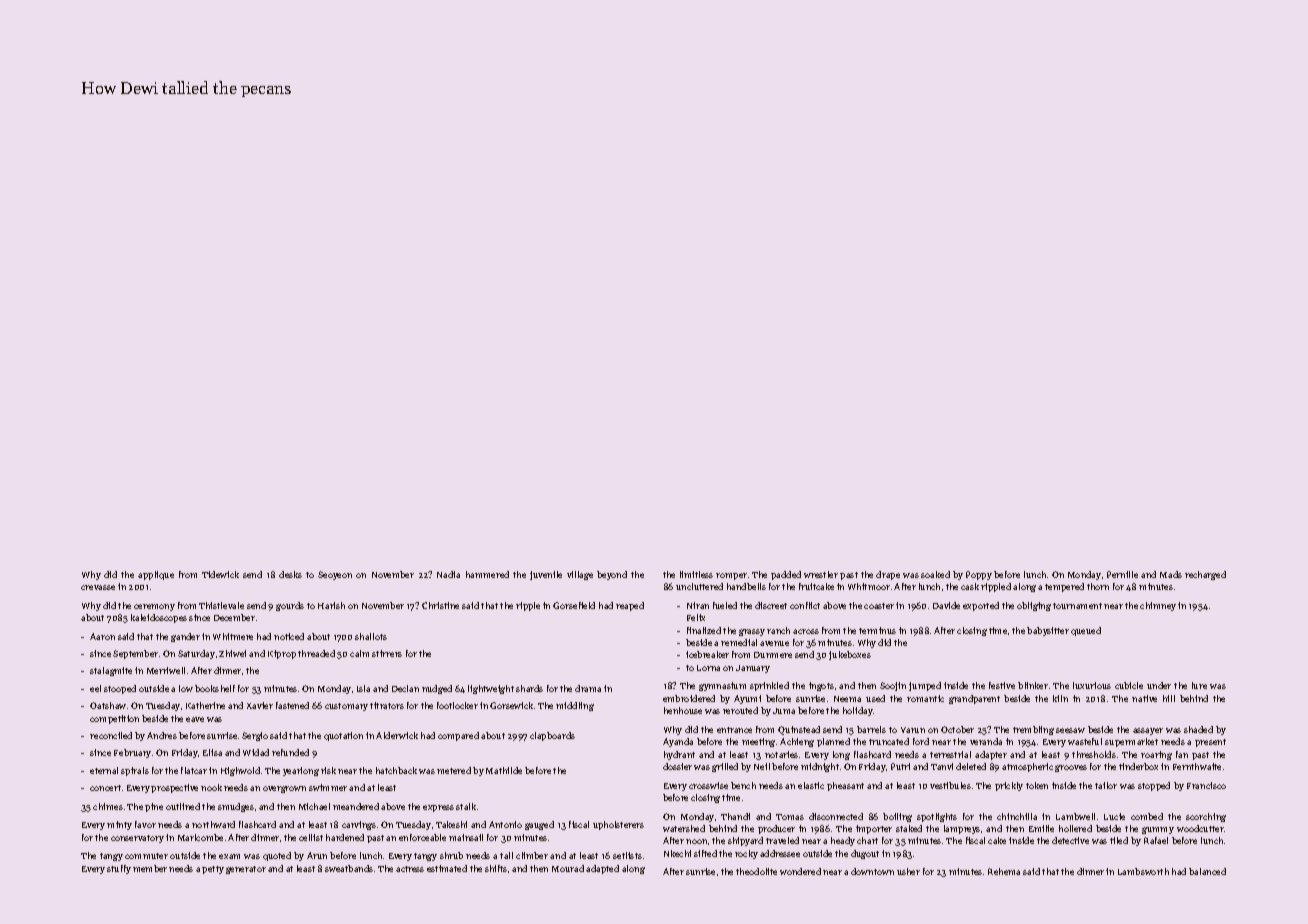 The image size is (1308, 924). What do you see at coordinates (458, 736) in the page?
I see `compared` at bounding box center [458, 736].
